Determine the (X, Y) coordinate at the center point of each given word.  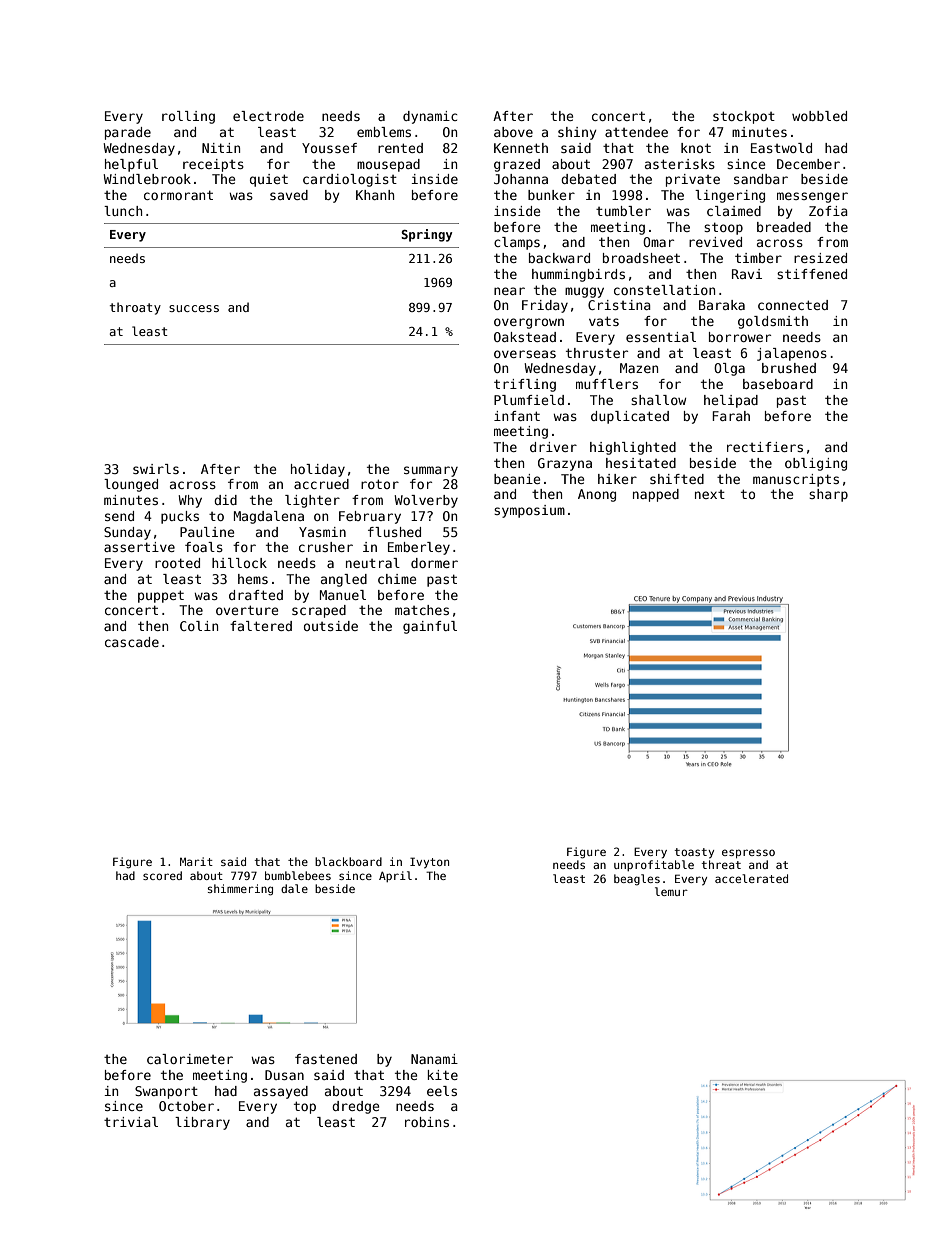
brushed (789, 368)
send (119, 516)
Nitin (221, 148)
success (194, 308)
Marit (196, 861)
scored (162, 875)
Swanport (166, 1092)
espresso (748, 853)
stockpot (744, 117)
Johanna (521, 179)
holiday (318, 470)
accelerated (751, 878)
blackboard (348, 861)
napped (656, 495)
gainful (430, 627)
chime (397, 579)
